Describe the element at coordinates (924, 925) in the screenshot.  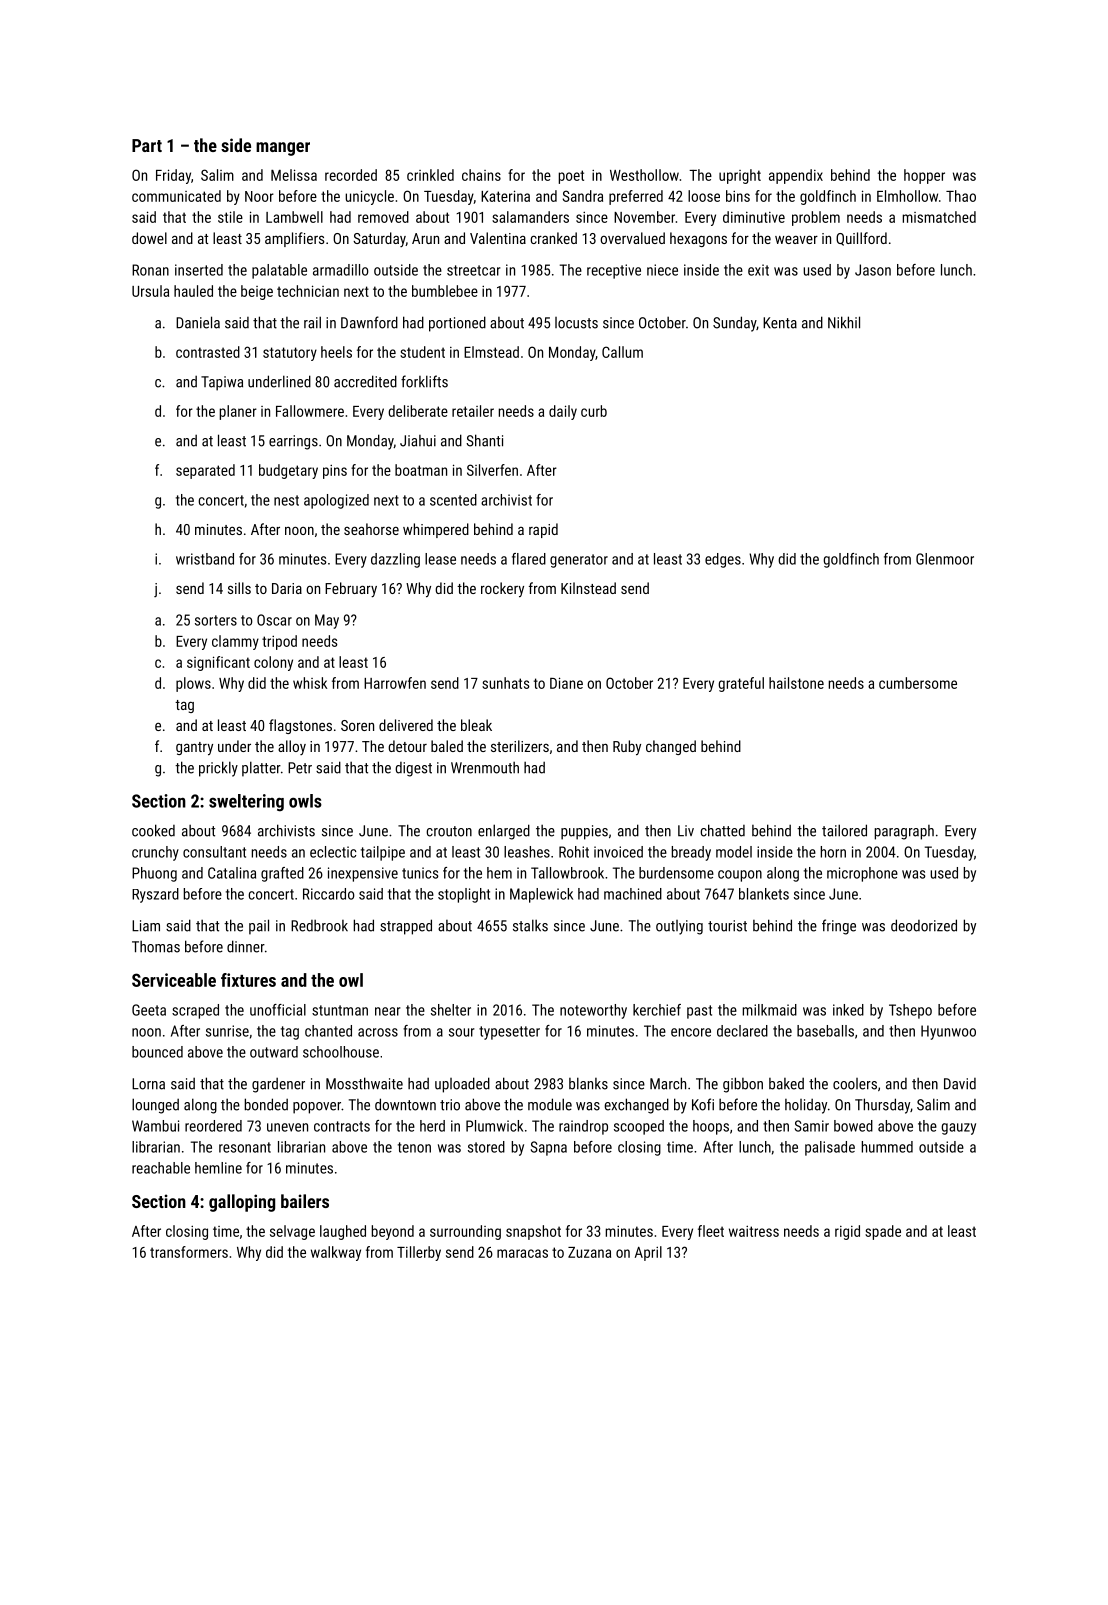
I see `deodorized` at that location.
